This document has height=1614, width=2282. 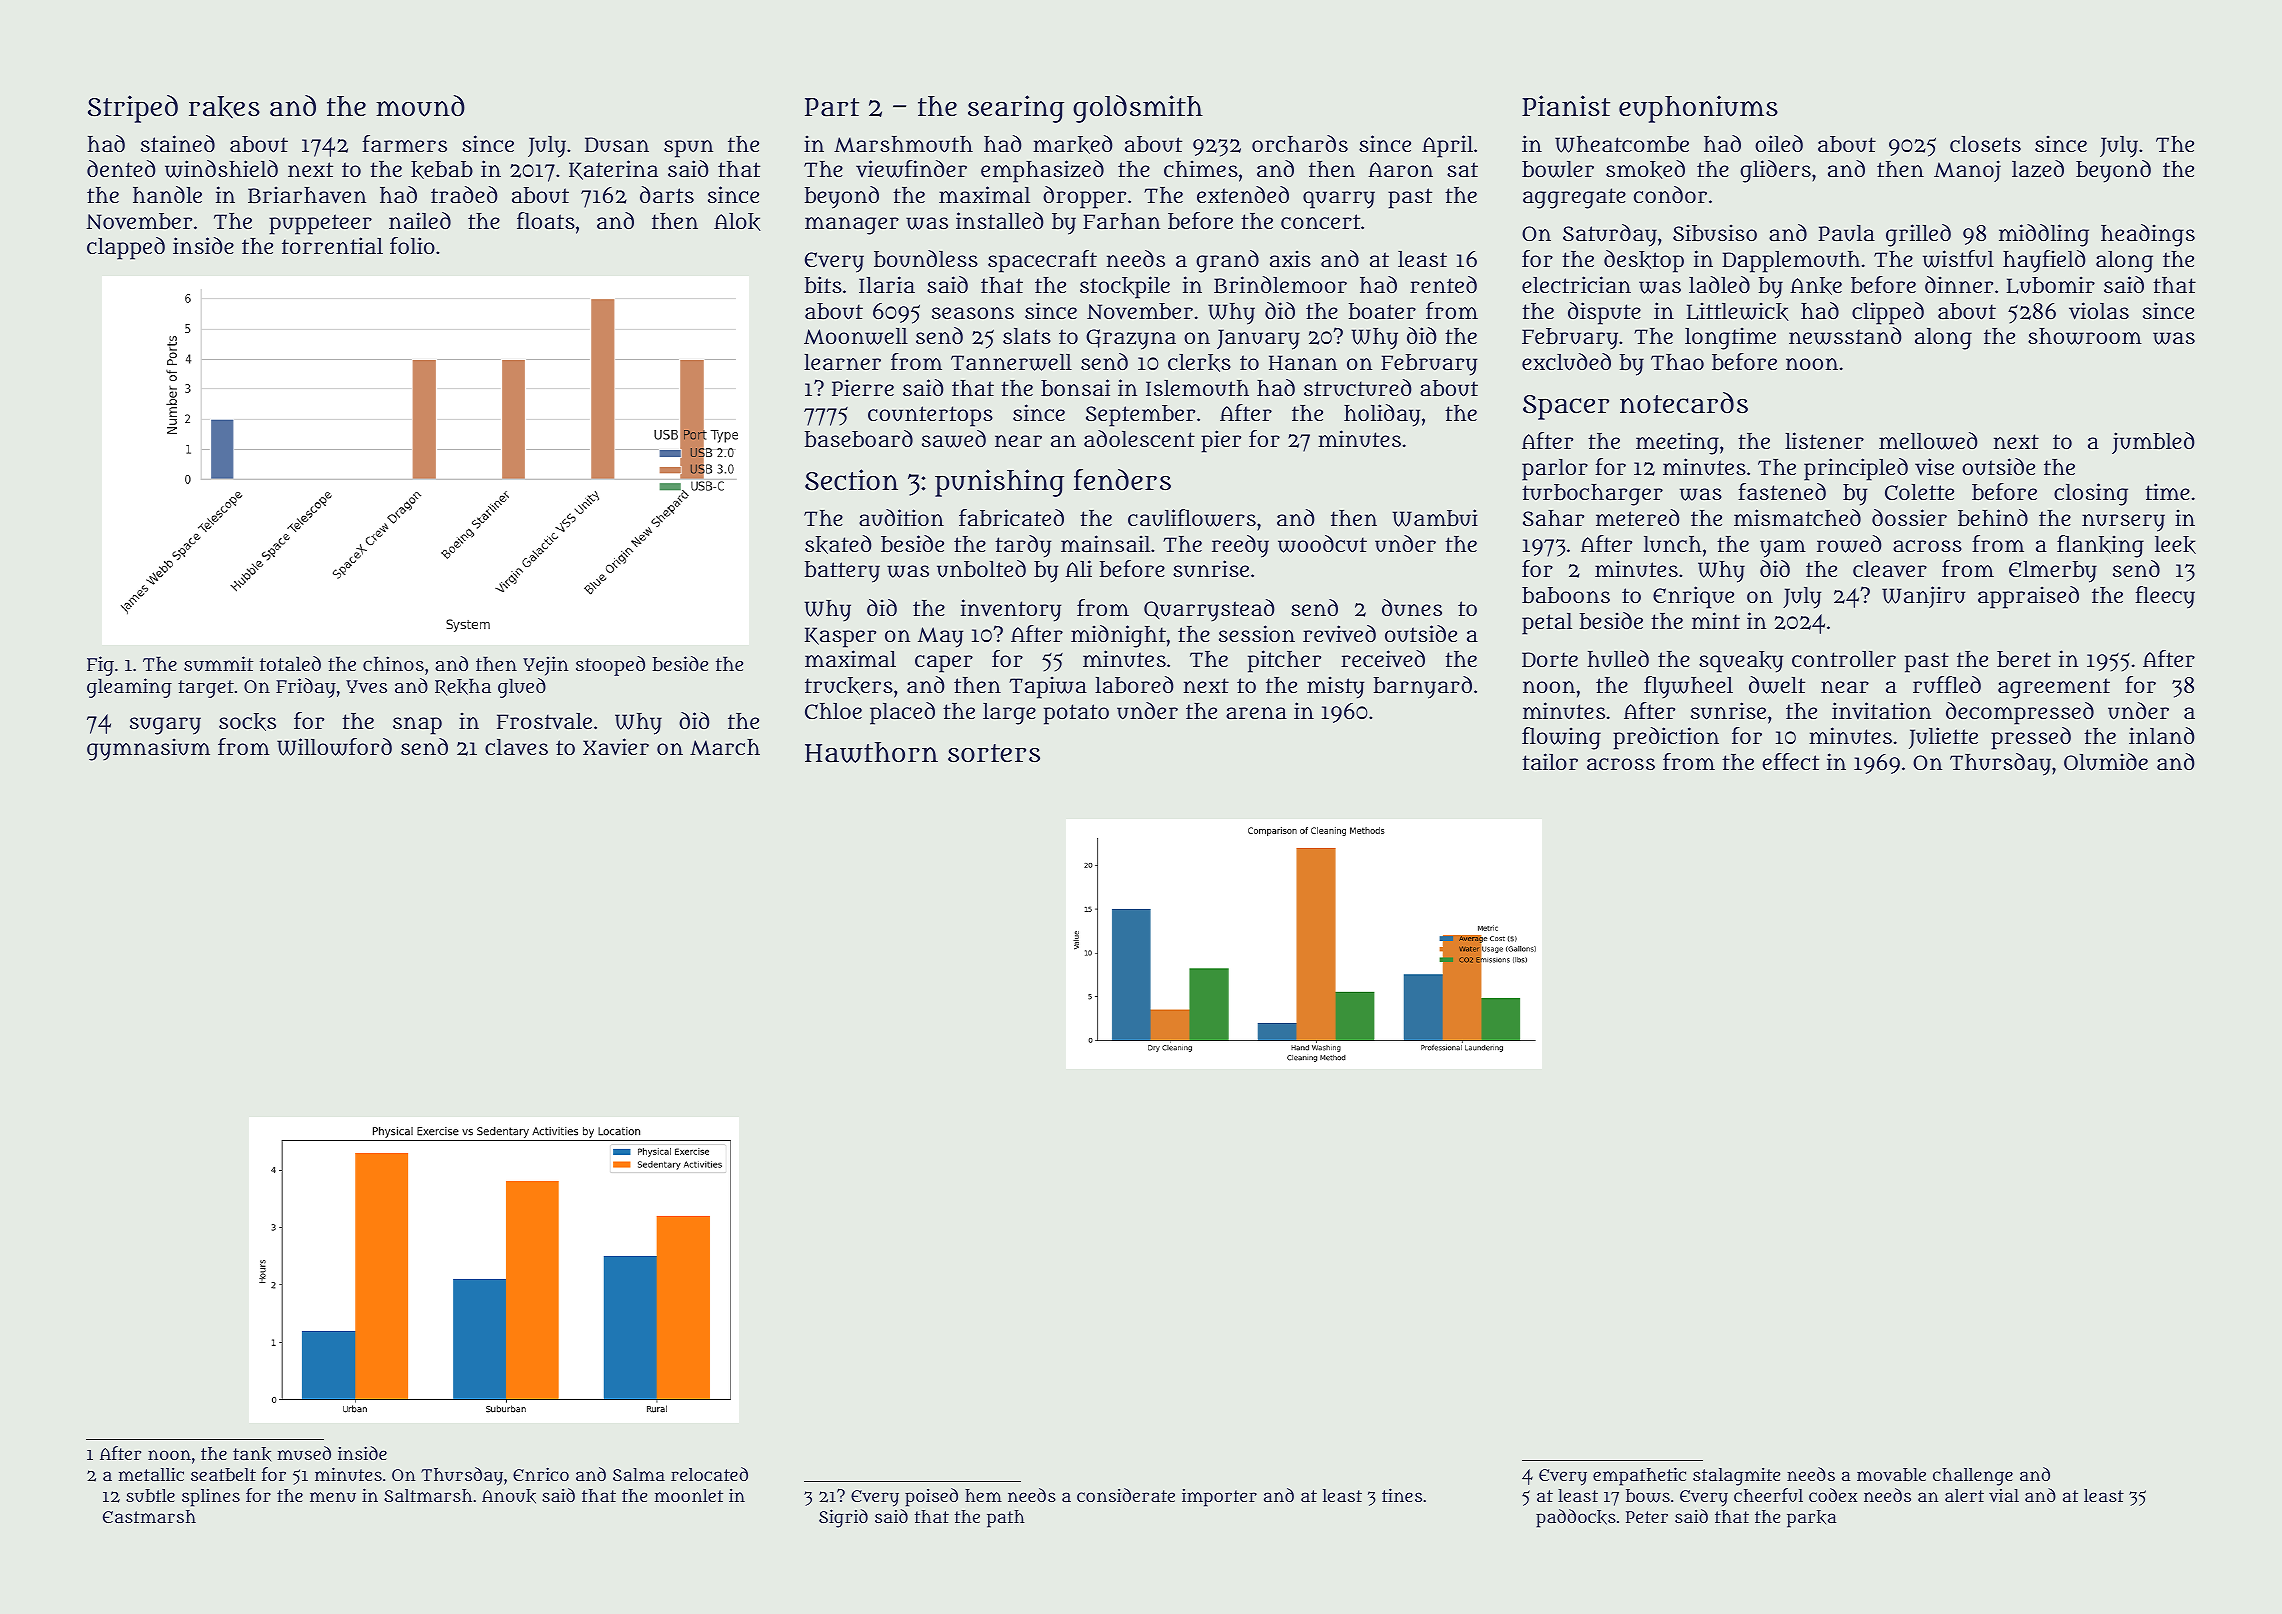 I want to click on Dusan, so click(x=617, y=144).
